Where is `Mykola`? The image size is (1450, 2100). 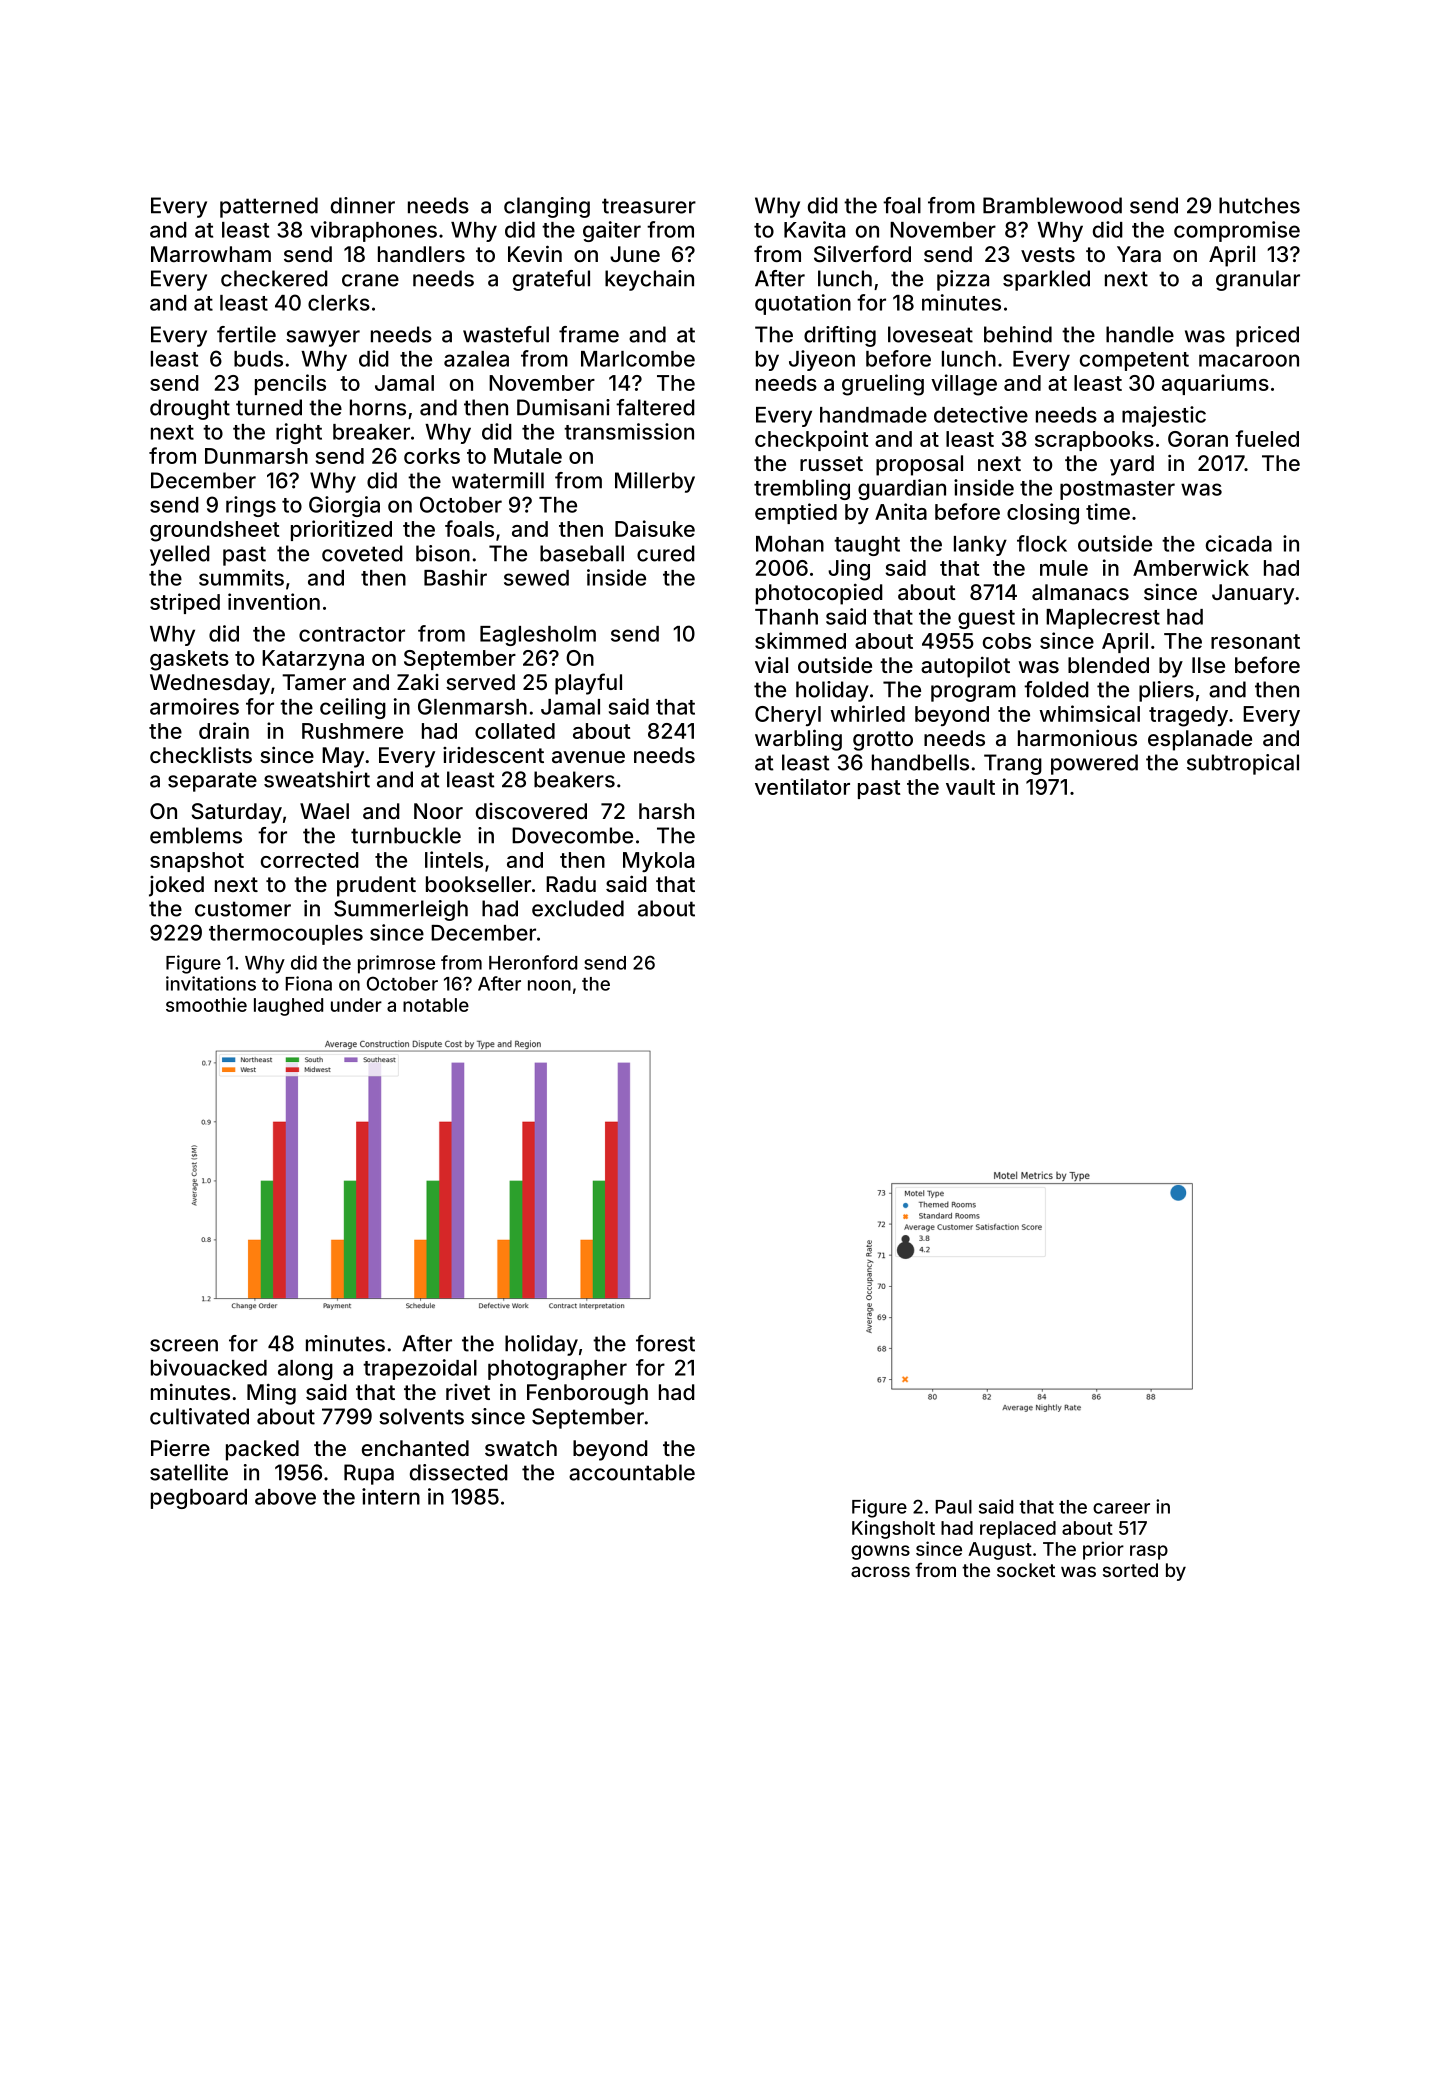 Mykola is located at coordinates (658, 862).
